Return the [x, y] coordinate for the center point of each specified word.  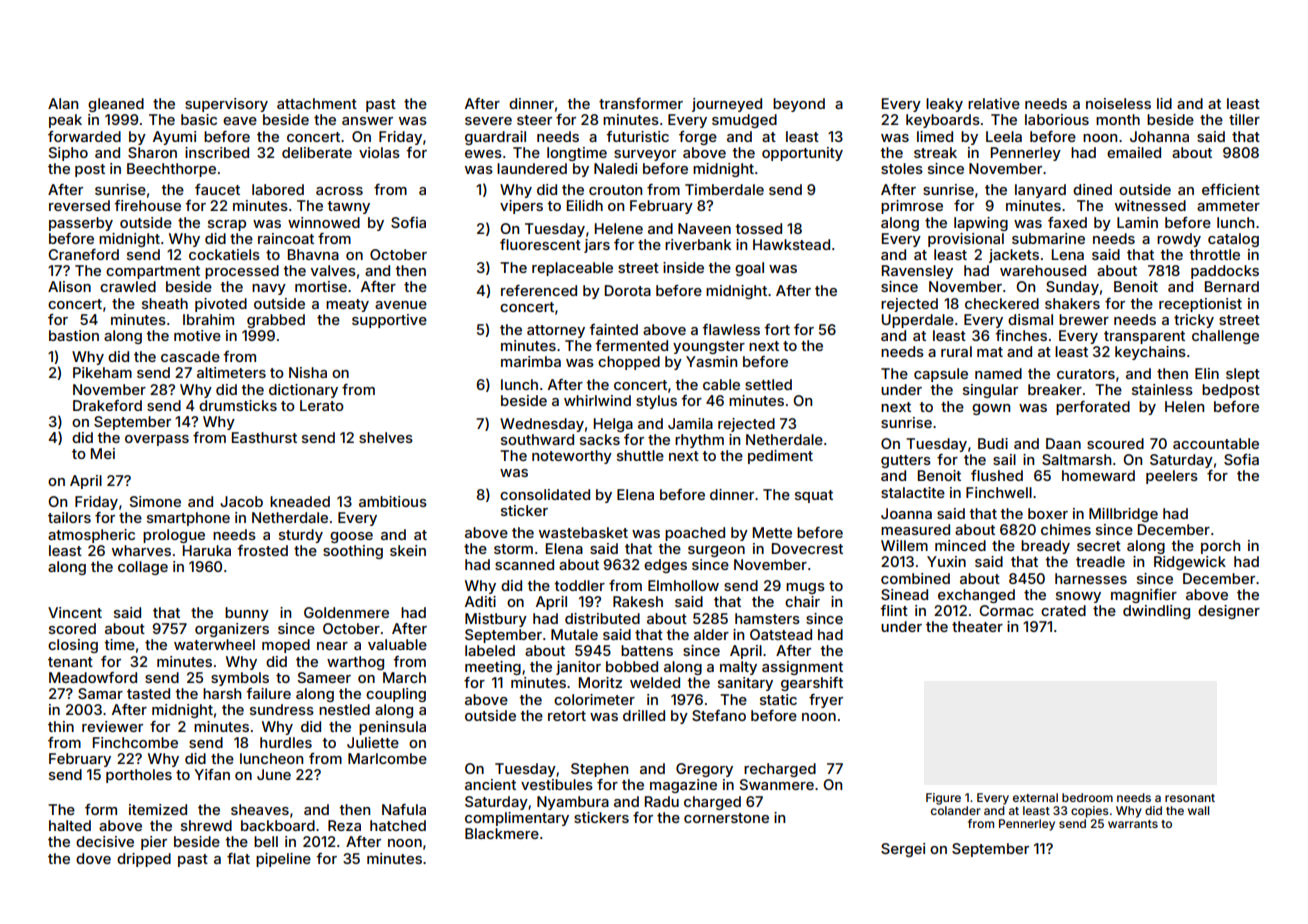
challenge [1225, 337]
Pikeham [102, 372]
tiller [1244, 119]
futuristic [637, 136]
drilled [644, 715]
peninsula [392, 728]
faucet [217, 189]
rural [956, 351]
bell [266, 841]
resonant [1190, 798]
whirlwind [597, 400]
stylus [656, 402]
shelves [386, 437]
